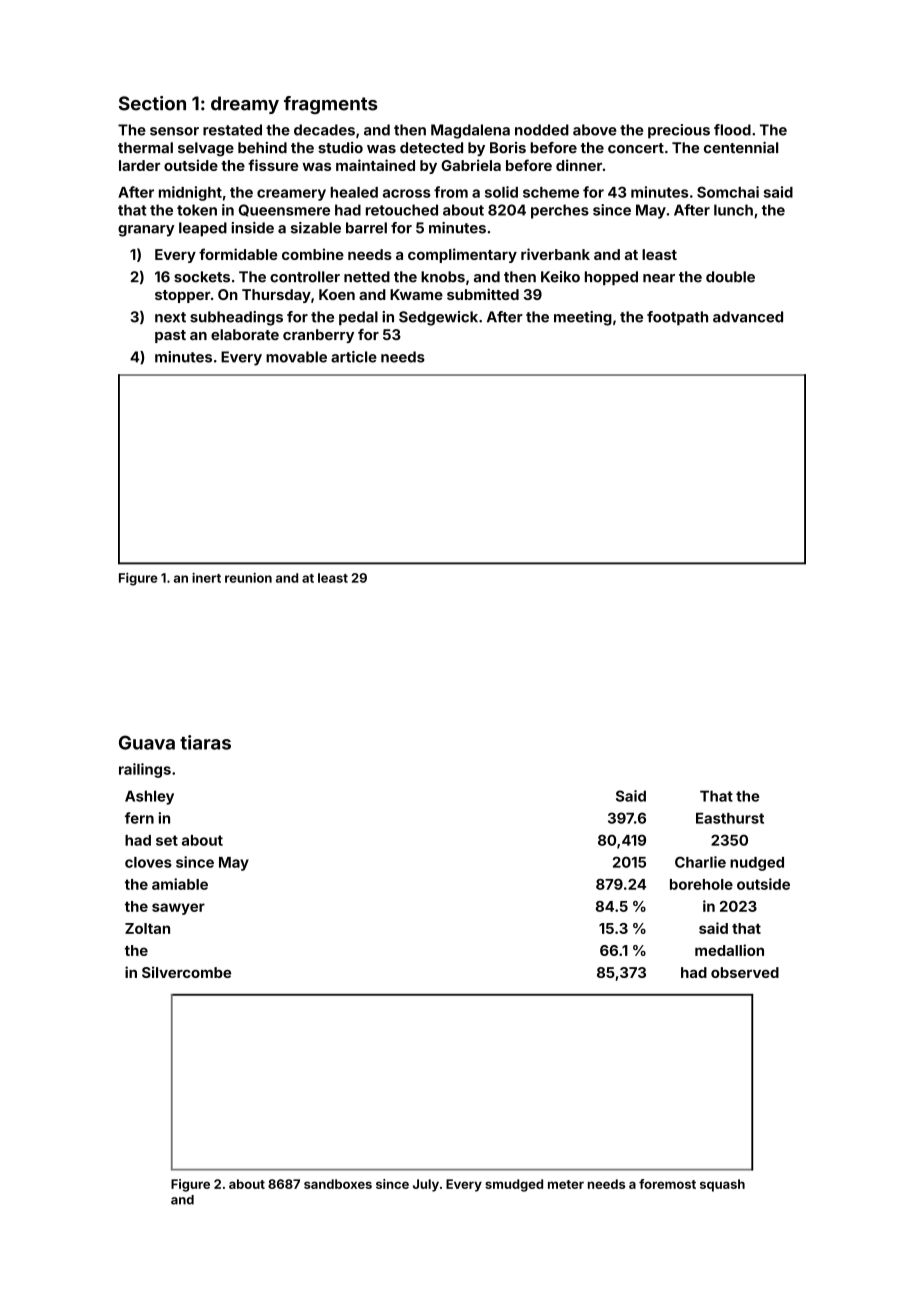 This page has height=1314, width=924. I want to click on Sedgewick, so click(438, 318).
